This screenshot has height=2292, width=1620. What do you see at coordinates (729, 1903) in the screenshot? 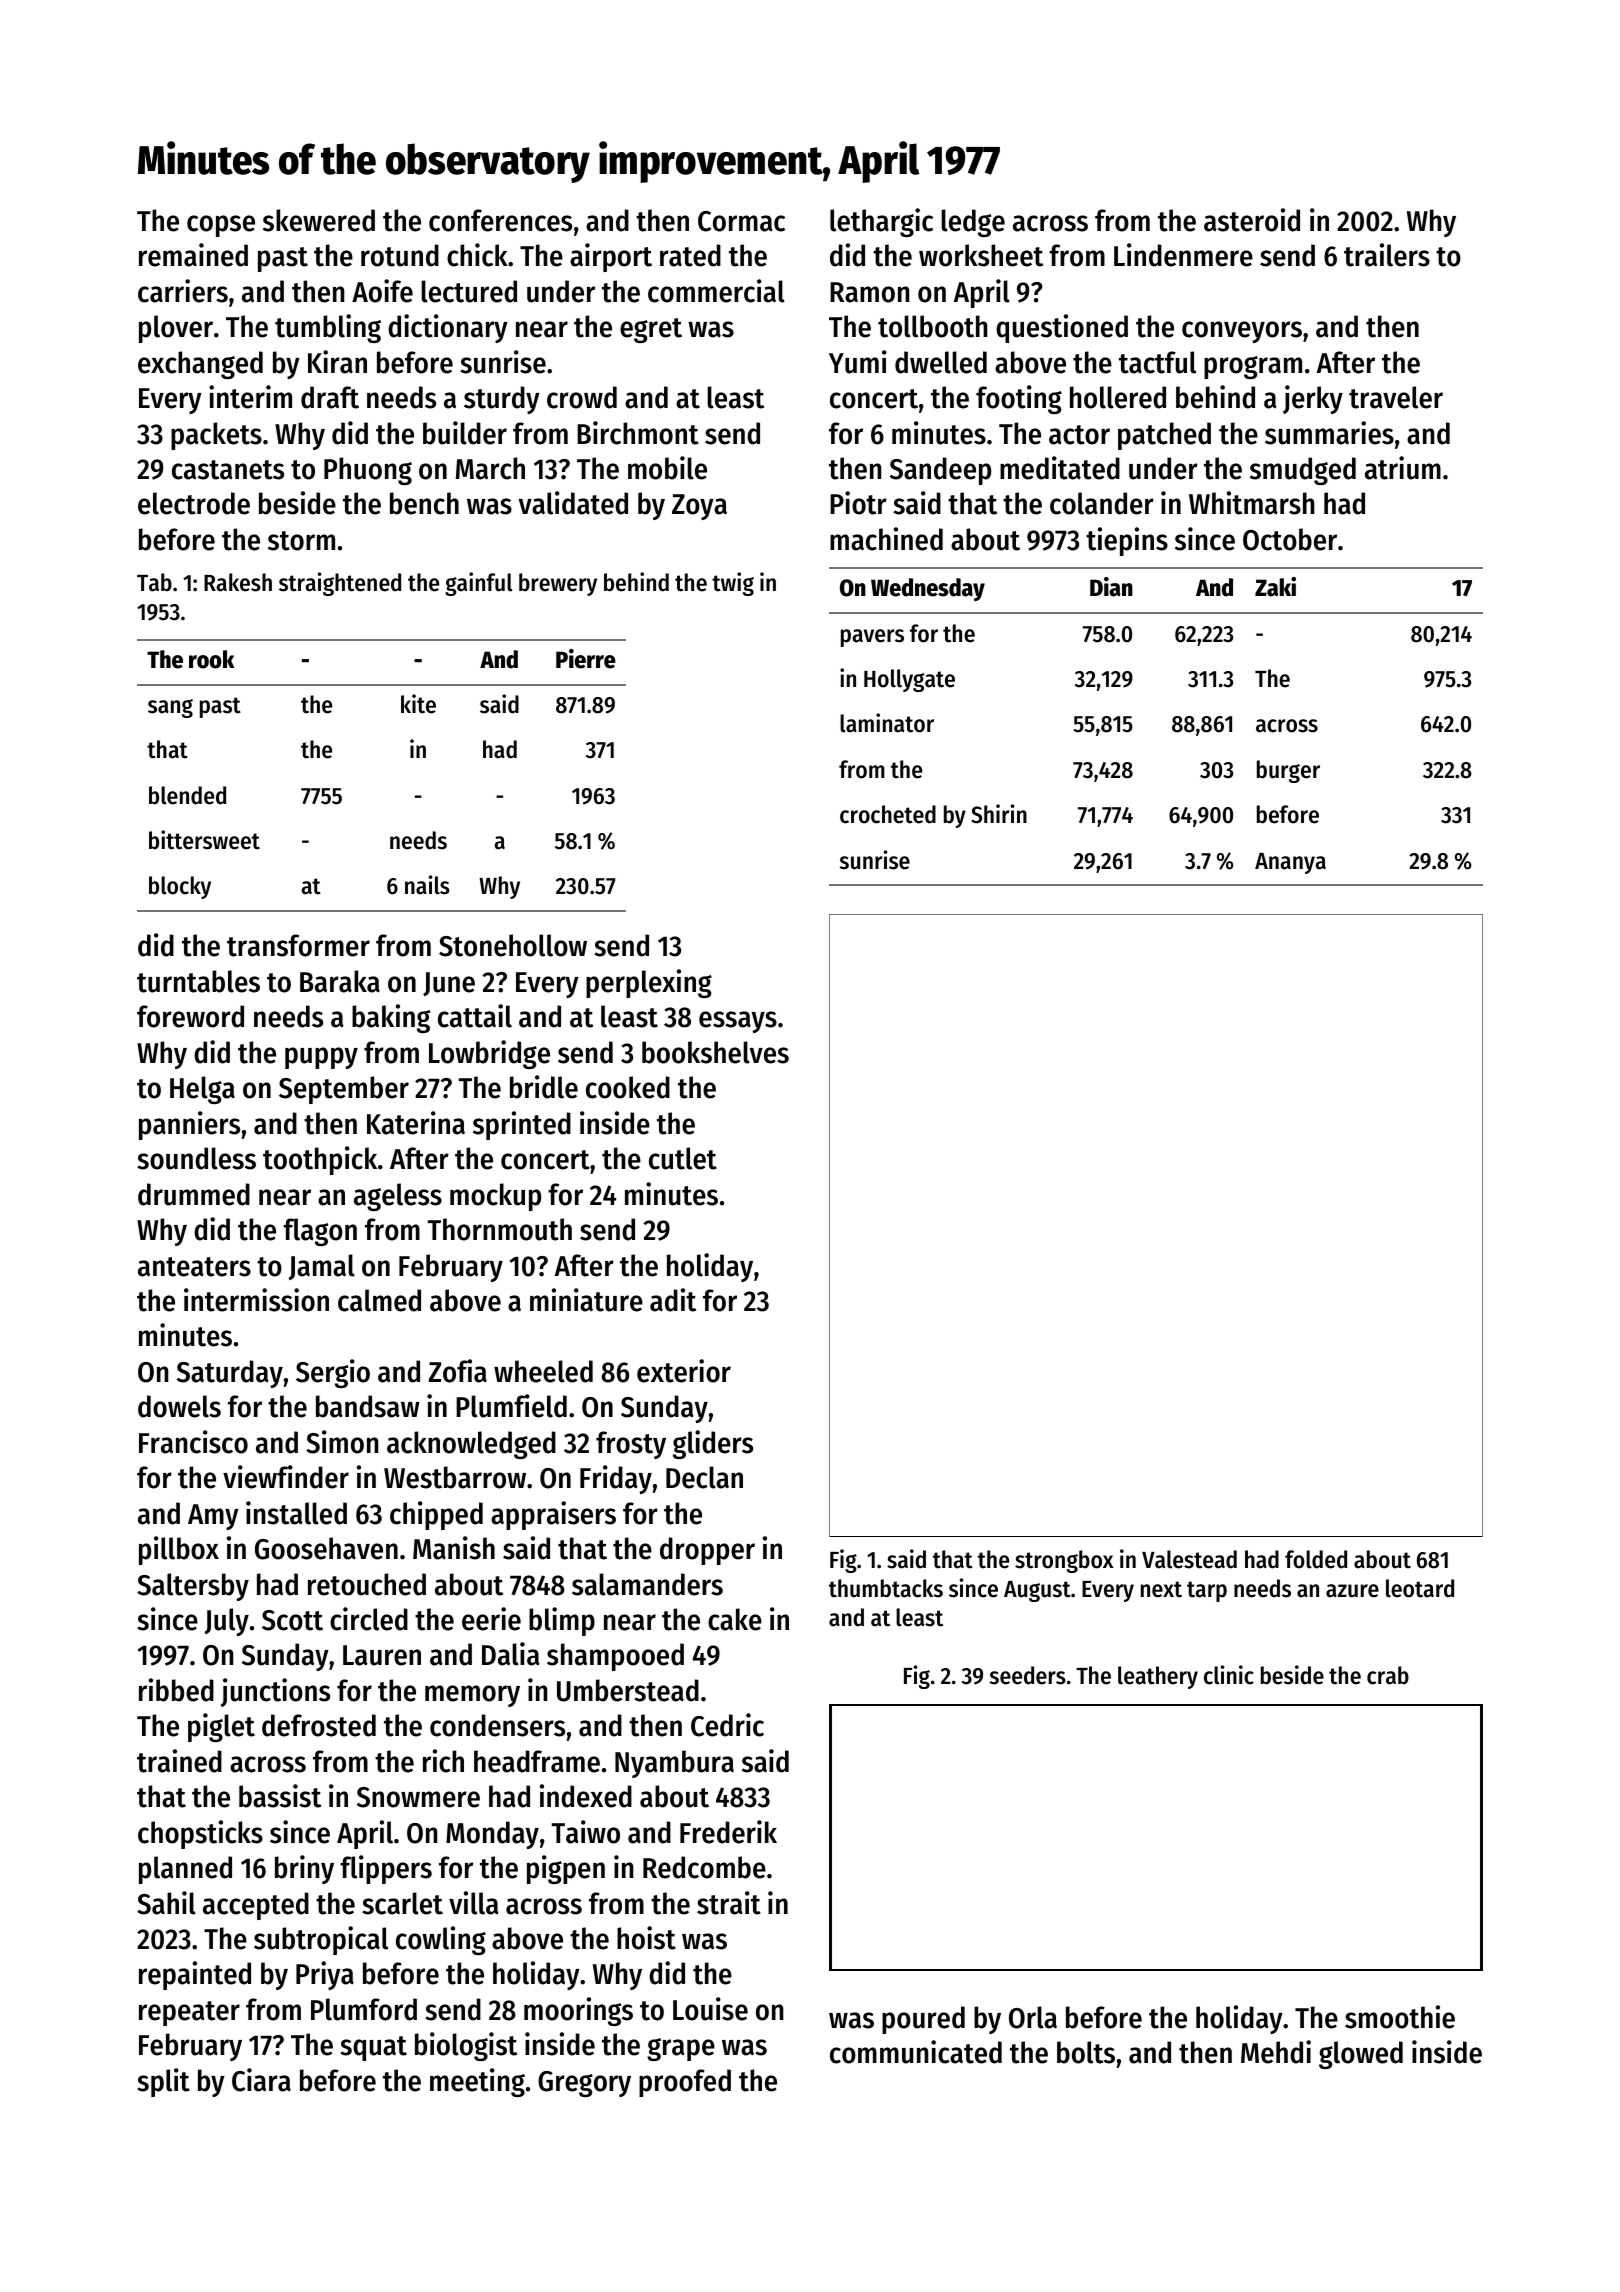
I see `strait` at bounding box center [729, 1903].
